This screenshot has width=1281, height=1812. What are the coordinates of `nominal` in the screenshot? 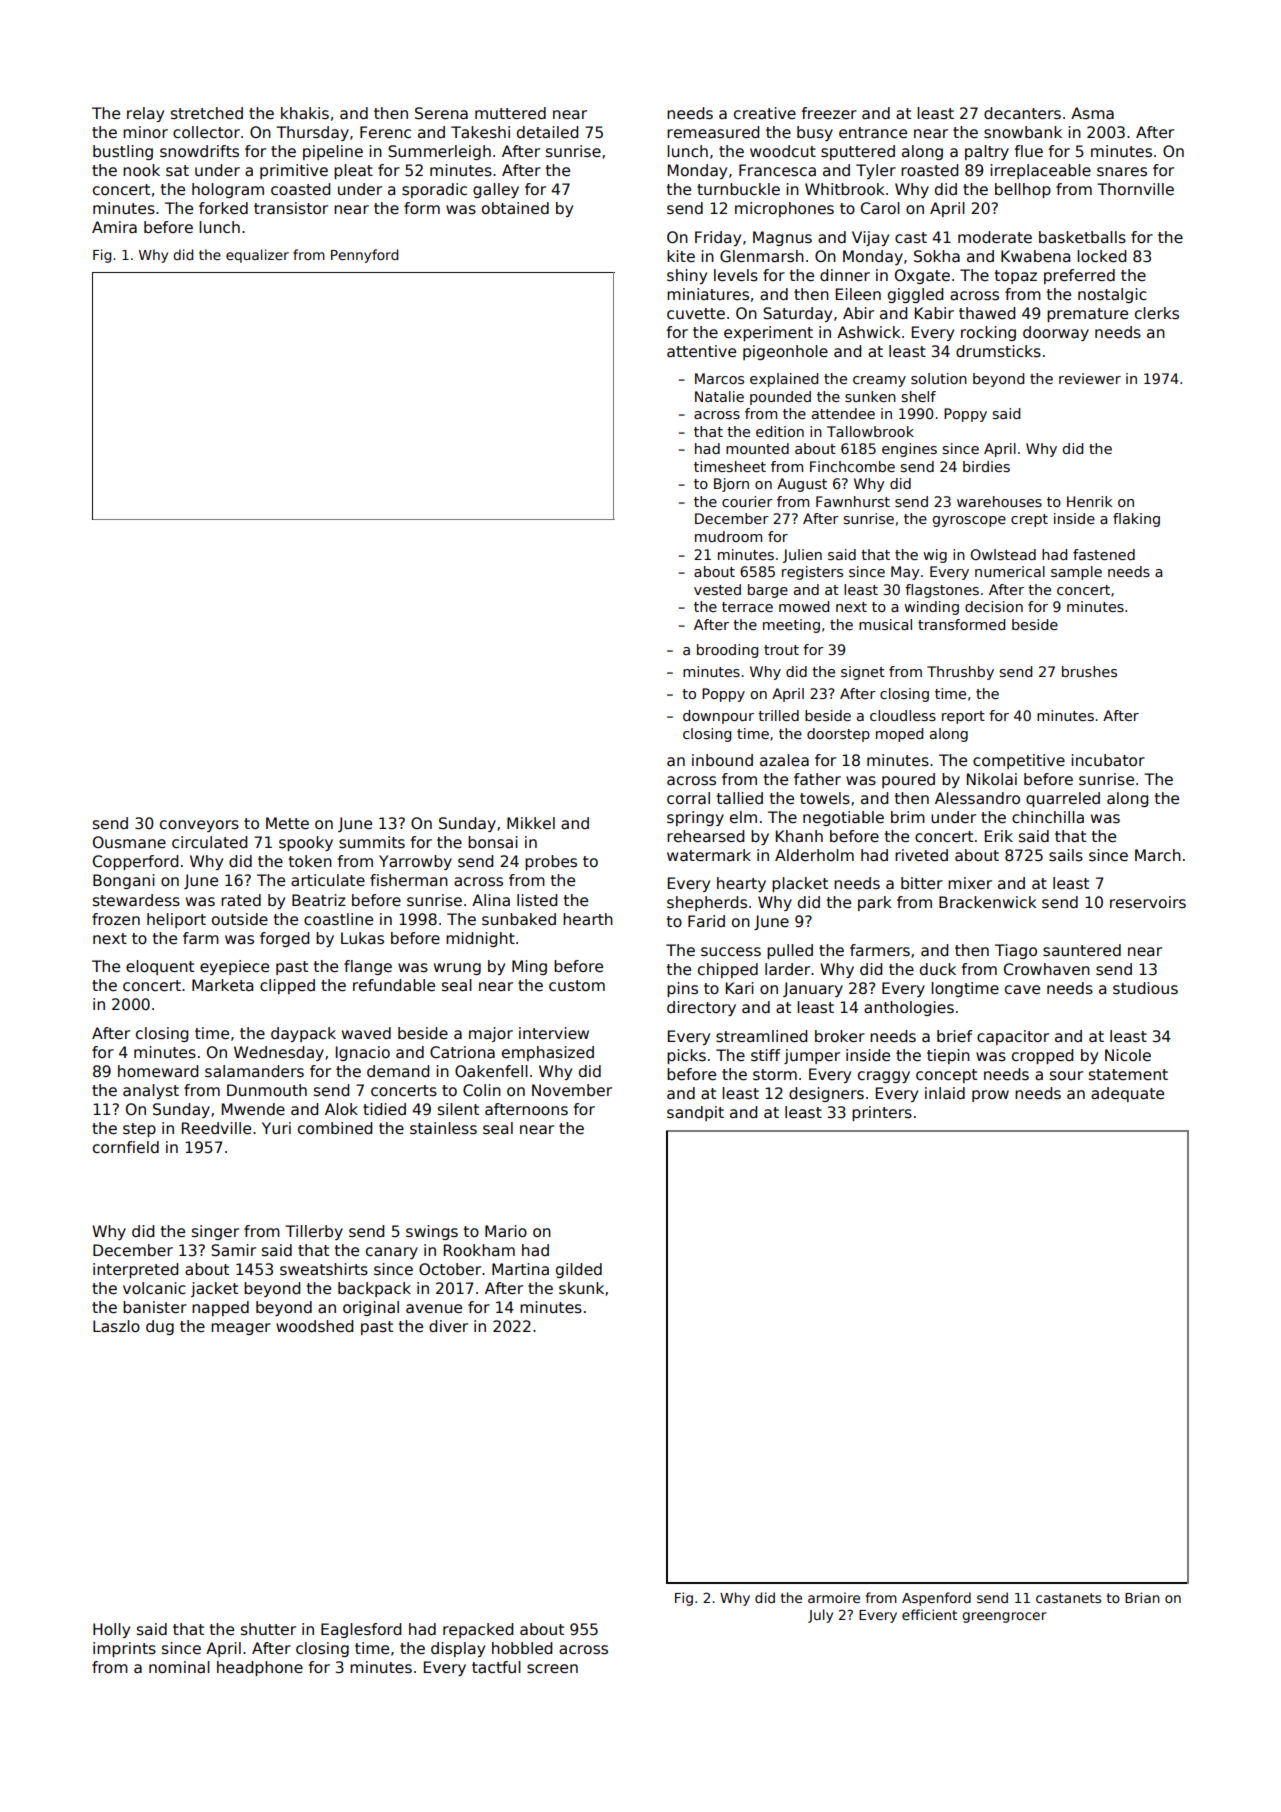 It's located at (179, 1667).
